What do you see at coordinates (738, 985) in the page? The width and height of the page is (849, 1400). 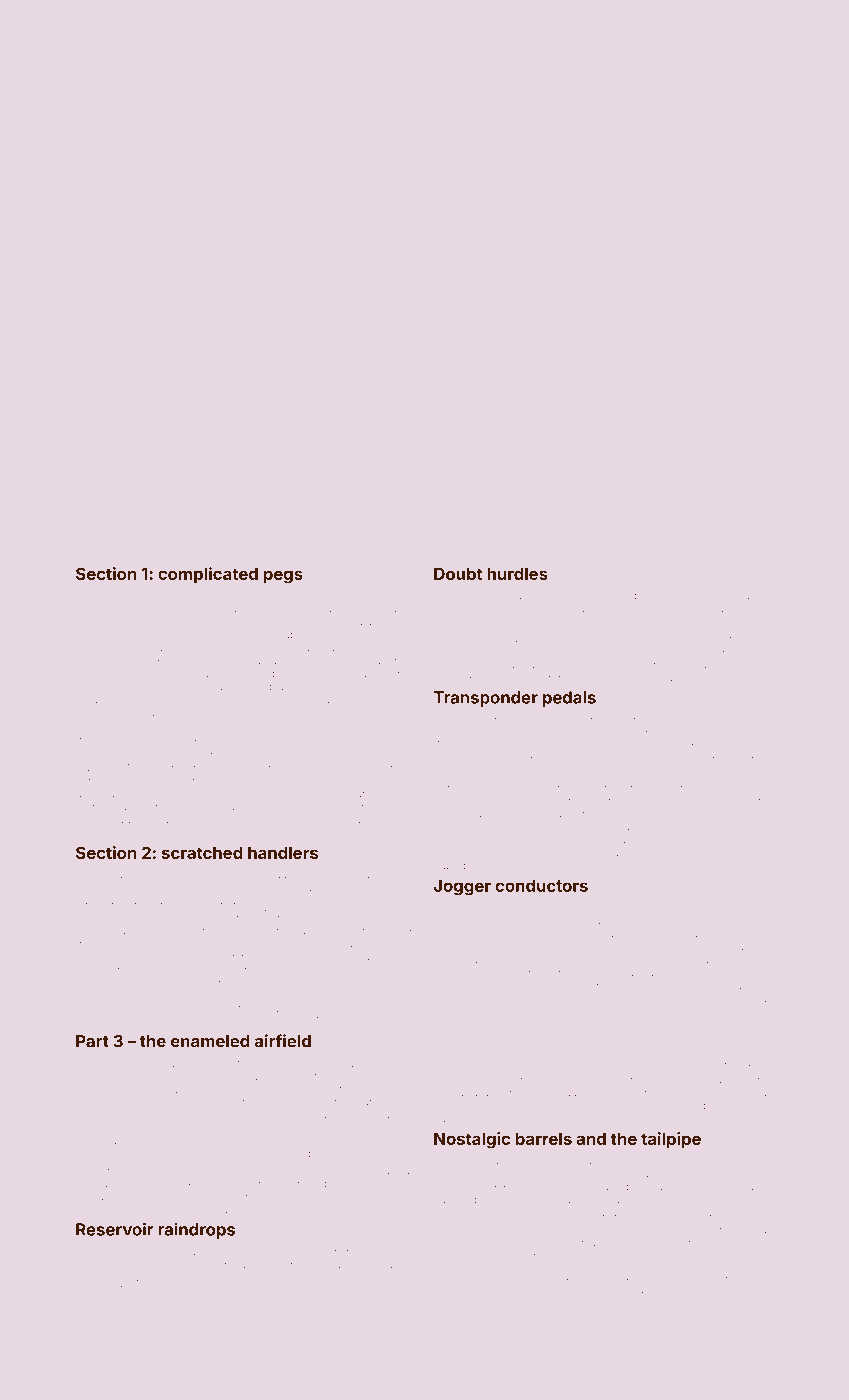 I see `Wael` at bounding box center [738, 985].
